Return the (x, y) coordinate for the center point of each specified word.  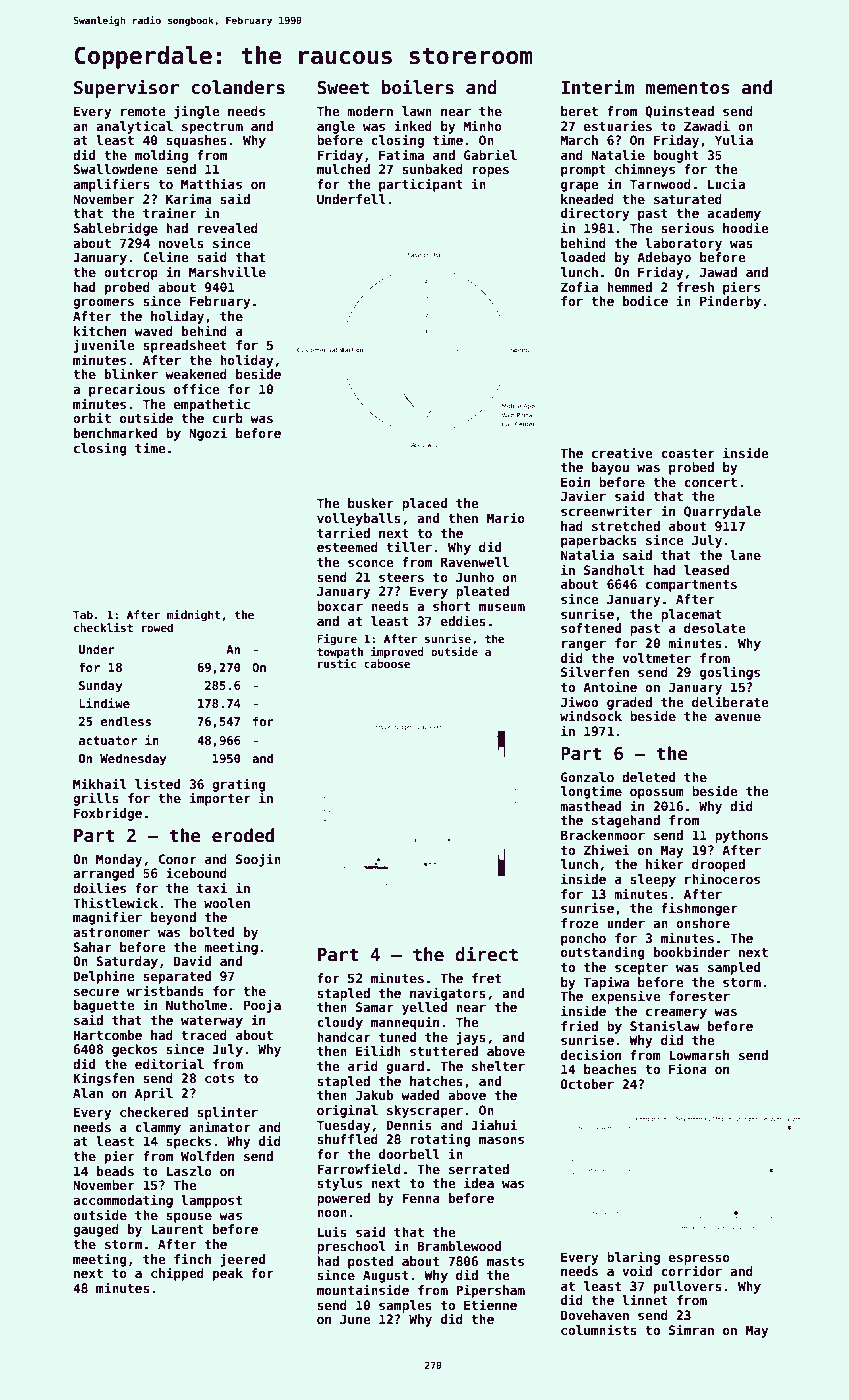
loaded (583, 257)
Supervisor (126, 88)
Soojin (258, 860)
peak (228, 1274)
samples (405, 1306)
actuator (108, 740)
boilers (418, 87)
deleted (648, 777)
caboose (387, 663)
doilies (99, 887)
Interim (597, 87)
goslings (730, 673)
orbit (92, 417)
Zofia (579, 286)
